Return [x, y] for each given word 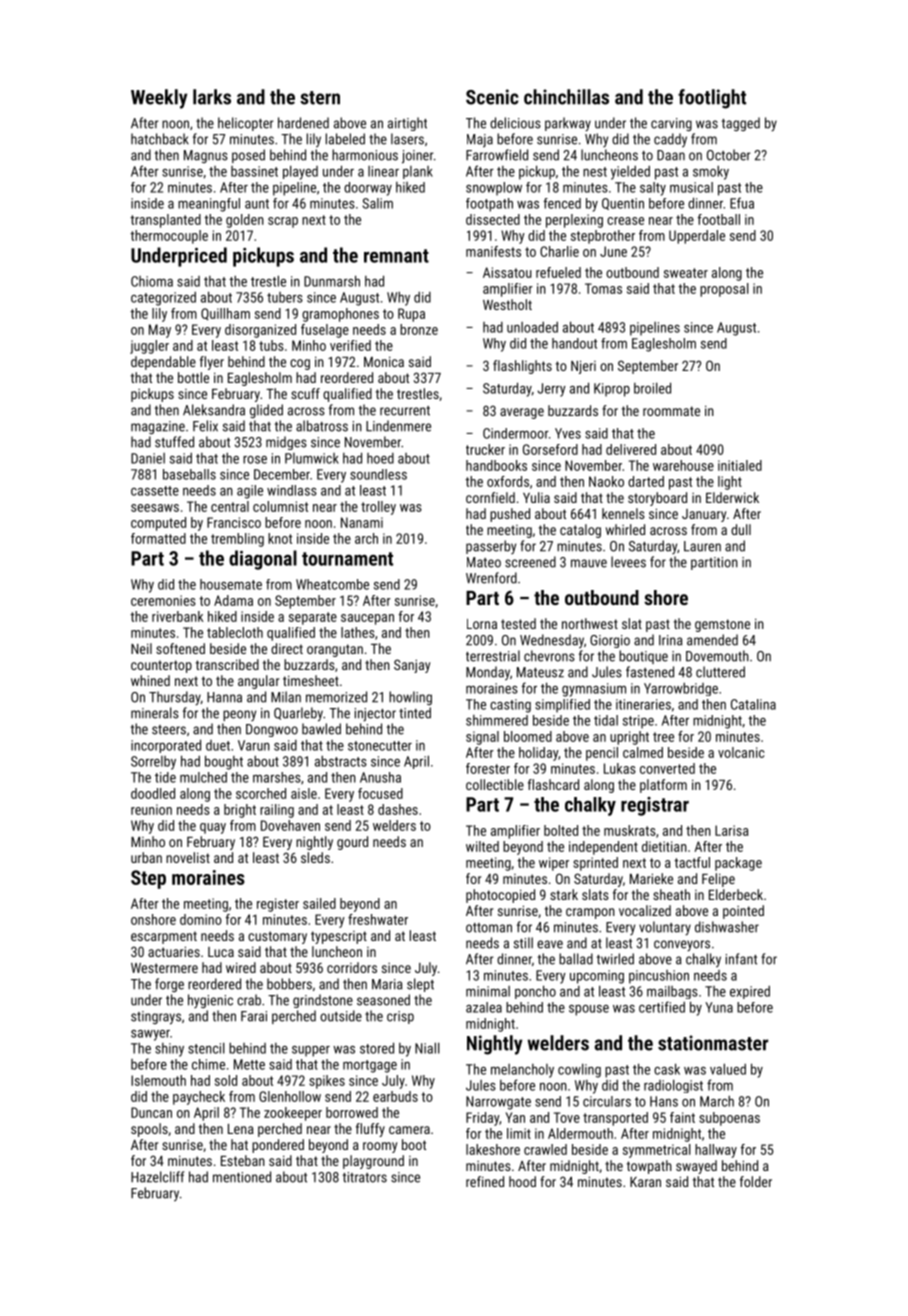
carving [671, 124]
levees [628, 562]
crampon [590, 913]
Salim [377, 203]
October [729, 155]
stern [320, 98]
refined [485, 1181]
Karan [645, 1182]
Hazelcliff [157, 1177]
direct [287, 648]
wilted [482, 846]
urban [146, 857]
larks [212, 97]
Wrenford [491, 578]
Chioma [152, 281]
